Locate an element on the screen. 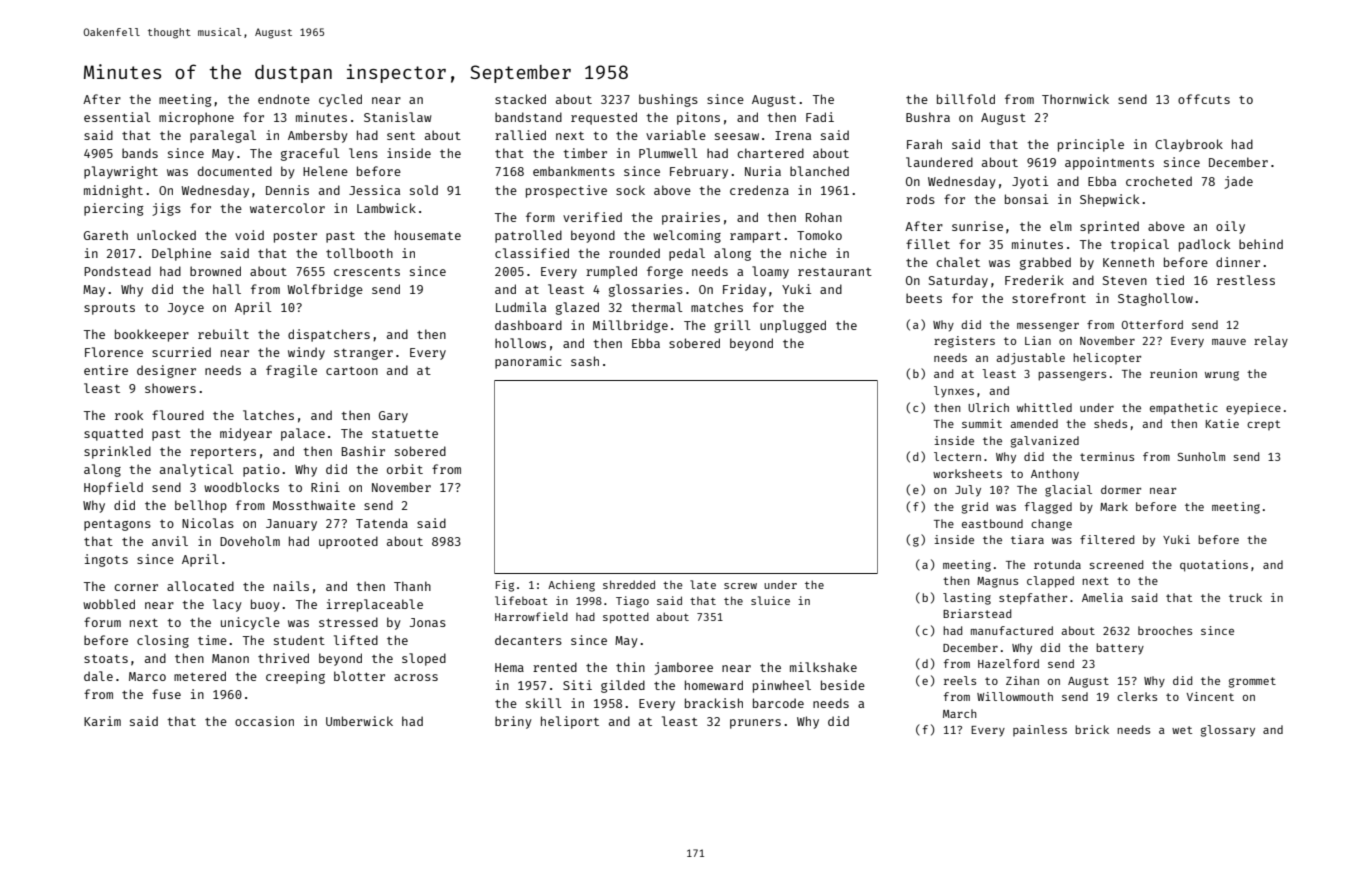  occasion is located at coordinates (264, 721).
